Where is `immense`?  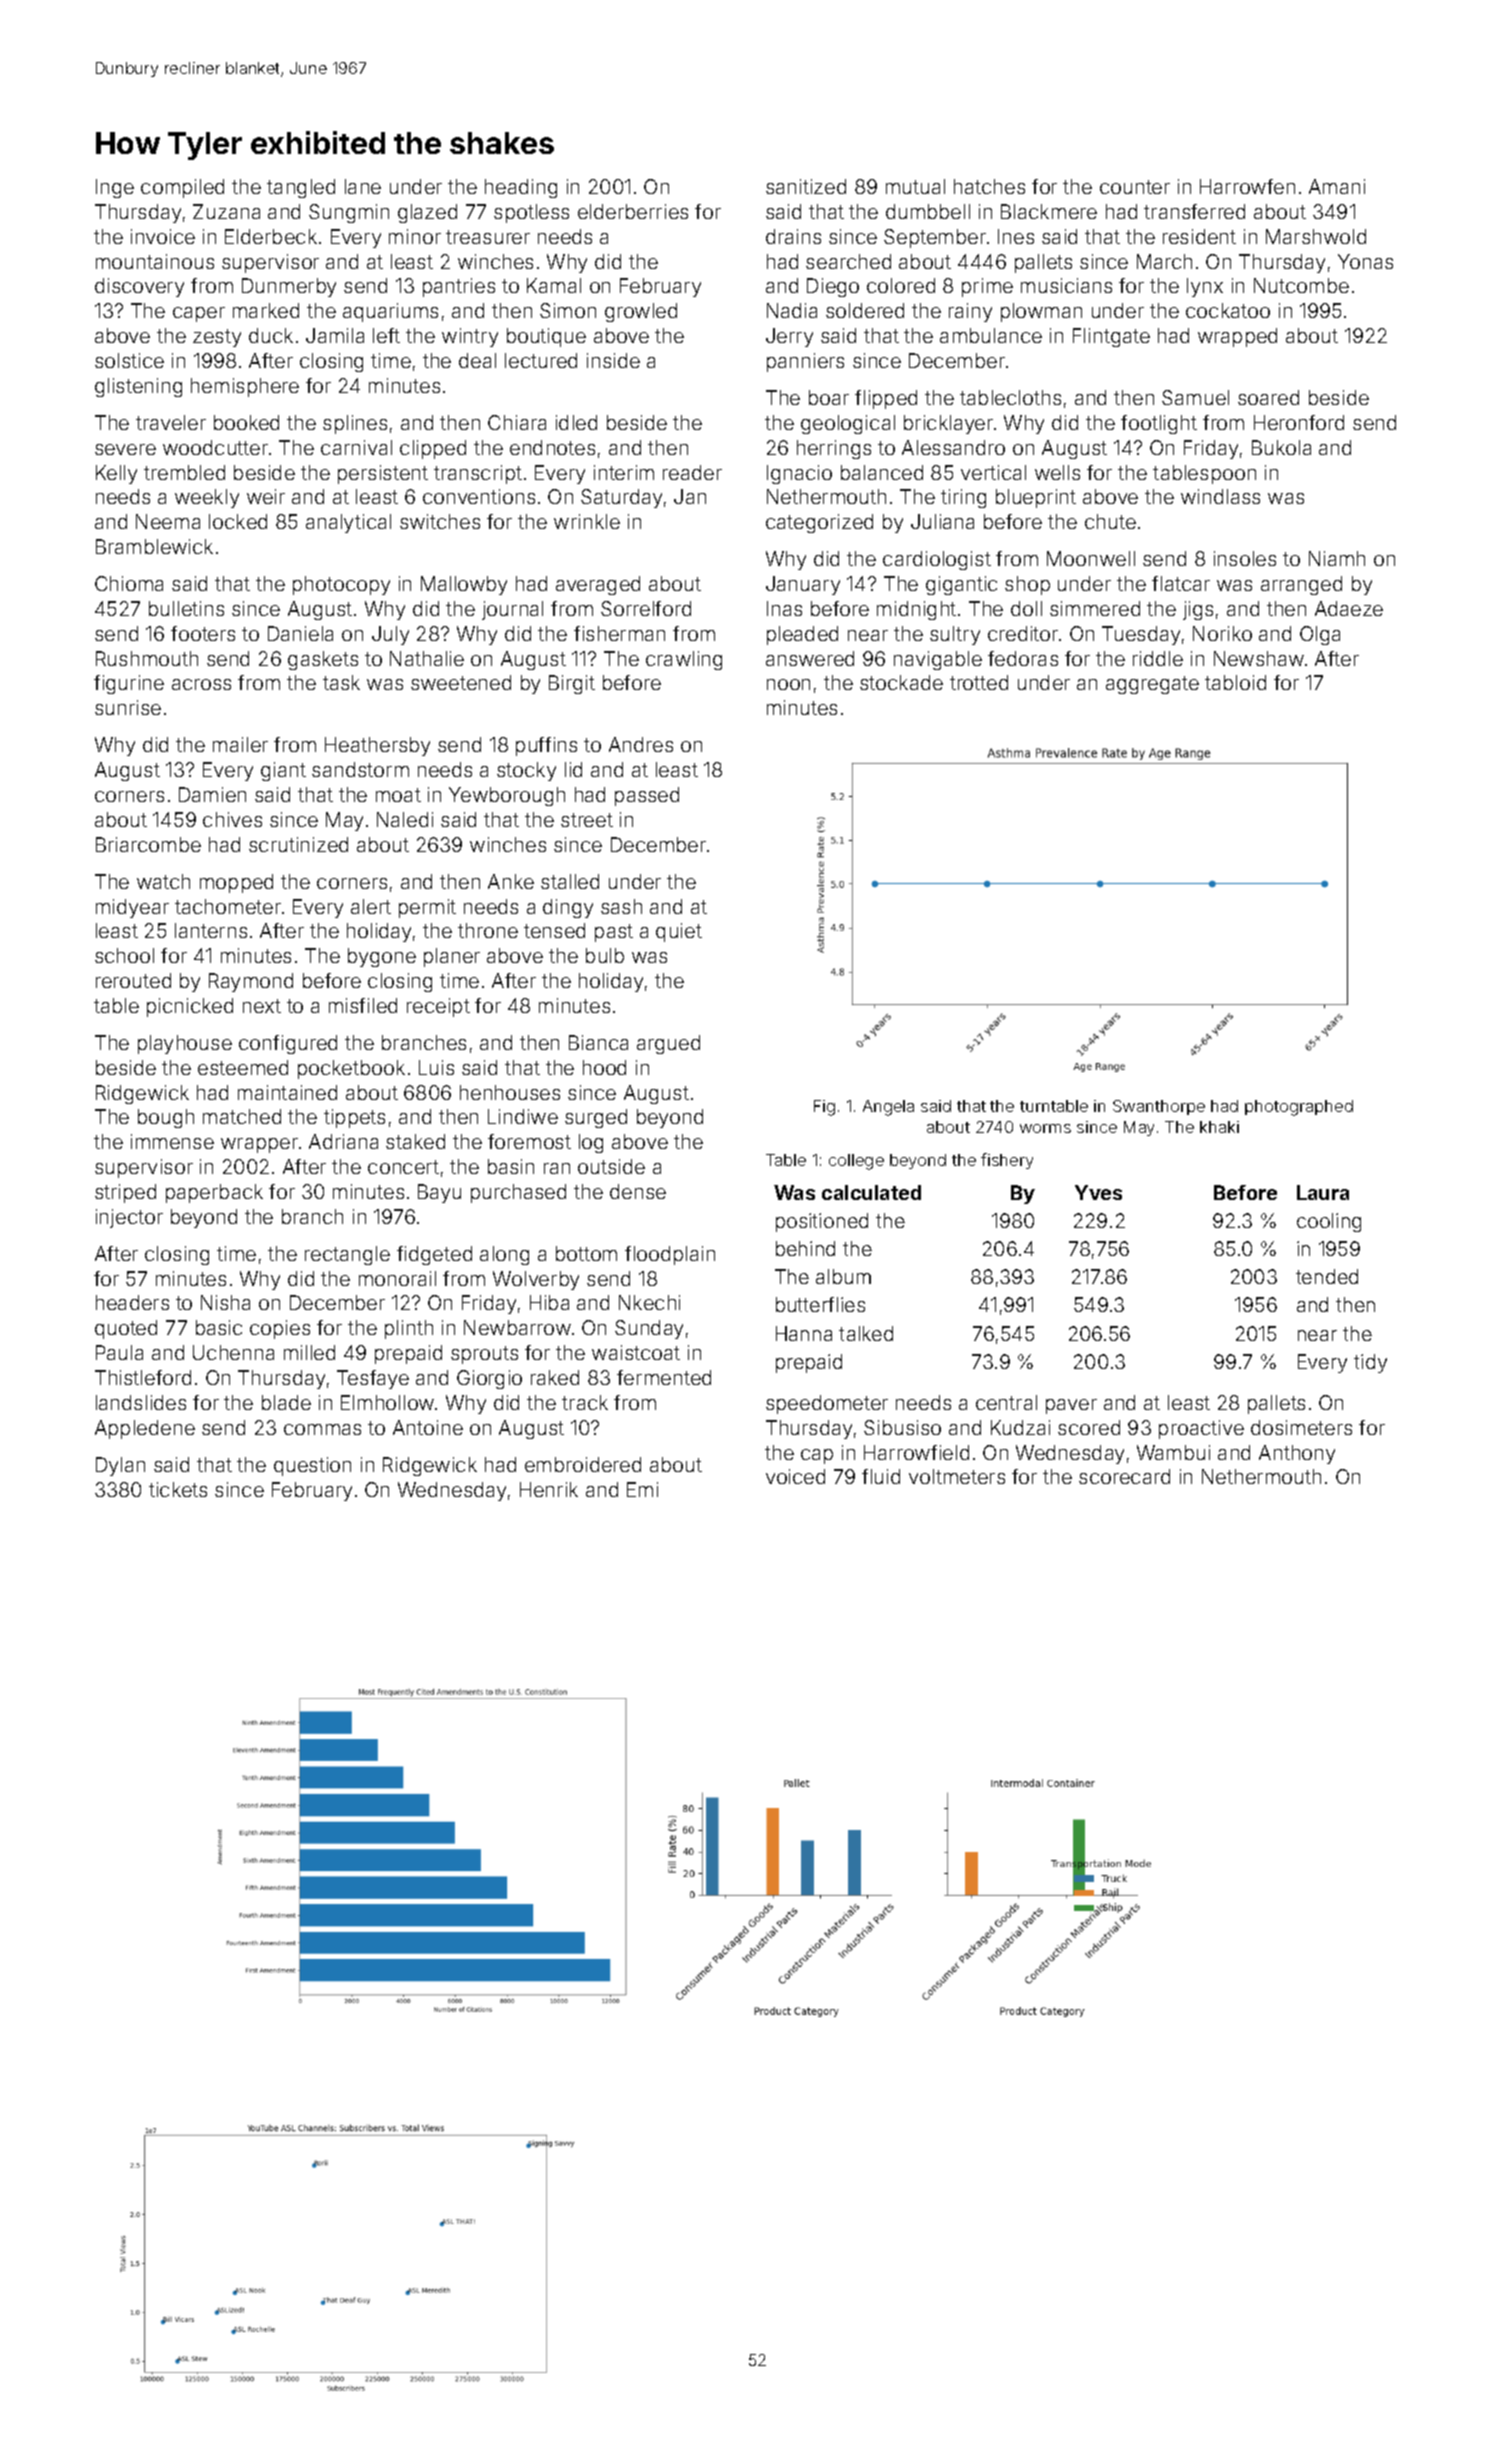
immense is located at coordinates (172, 1141).
